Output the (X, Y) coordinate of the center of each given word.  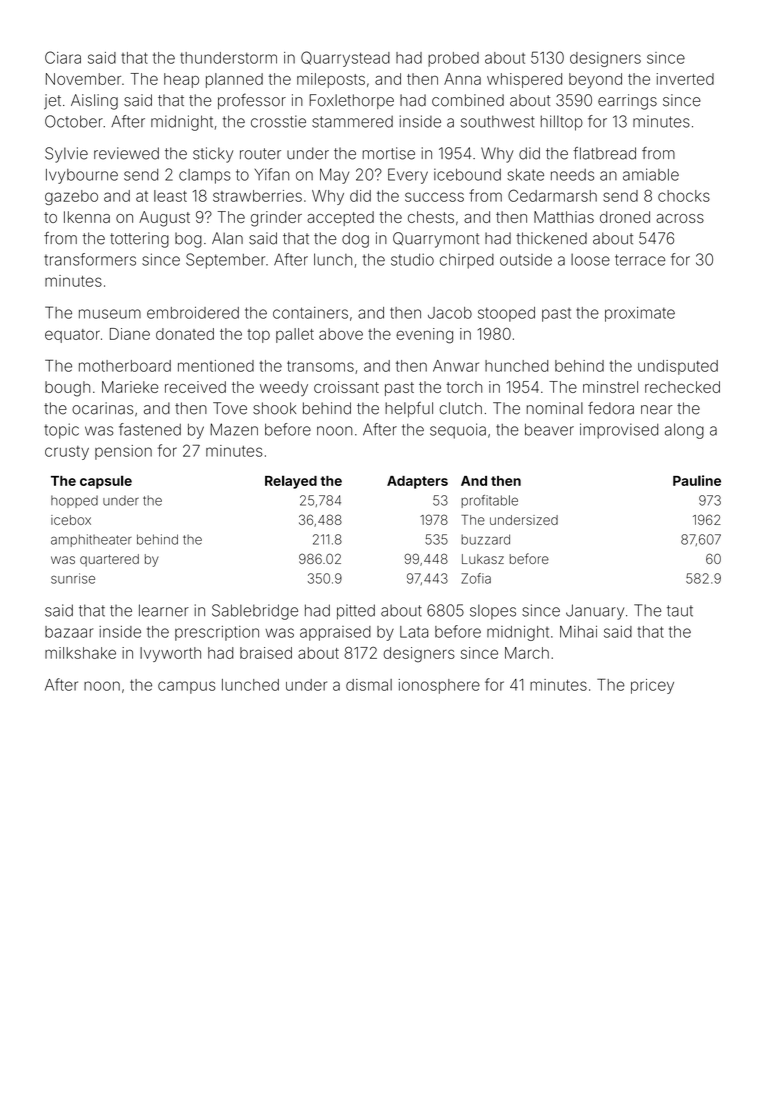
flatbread (604, 153)
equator (72, 336)
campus (187, 687)
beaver (549, 429)
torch (464, 387)
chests (431, 217)
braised (266, 653)
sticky (213, 155)
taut (680, 611)
